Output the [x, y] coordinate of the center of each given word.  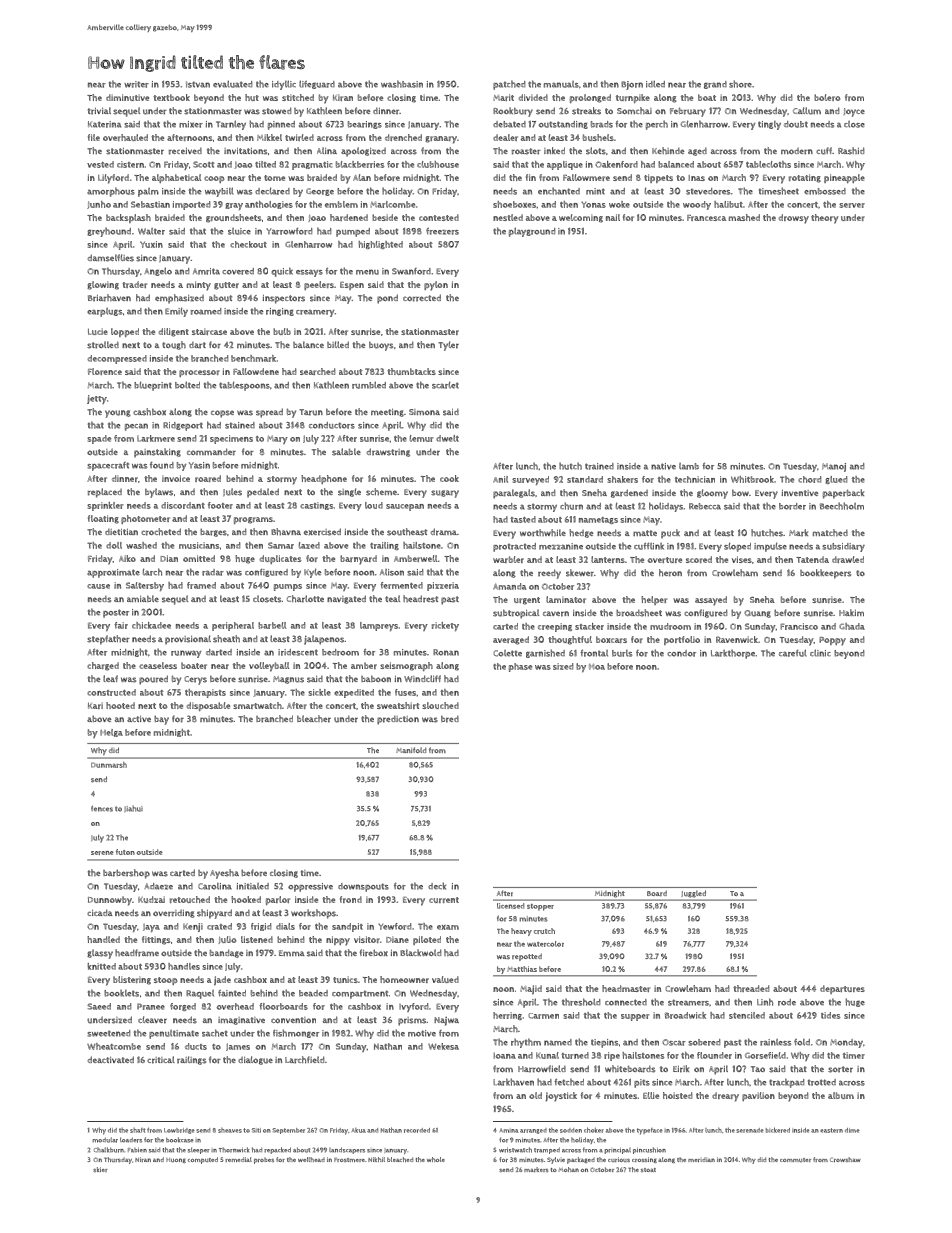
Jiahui [133, 808]
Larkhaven [513, 1082]
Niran [143, 1159]
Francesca [706, 218]
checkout [248, 244]
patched [509, 85]
